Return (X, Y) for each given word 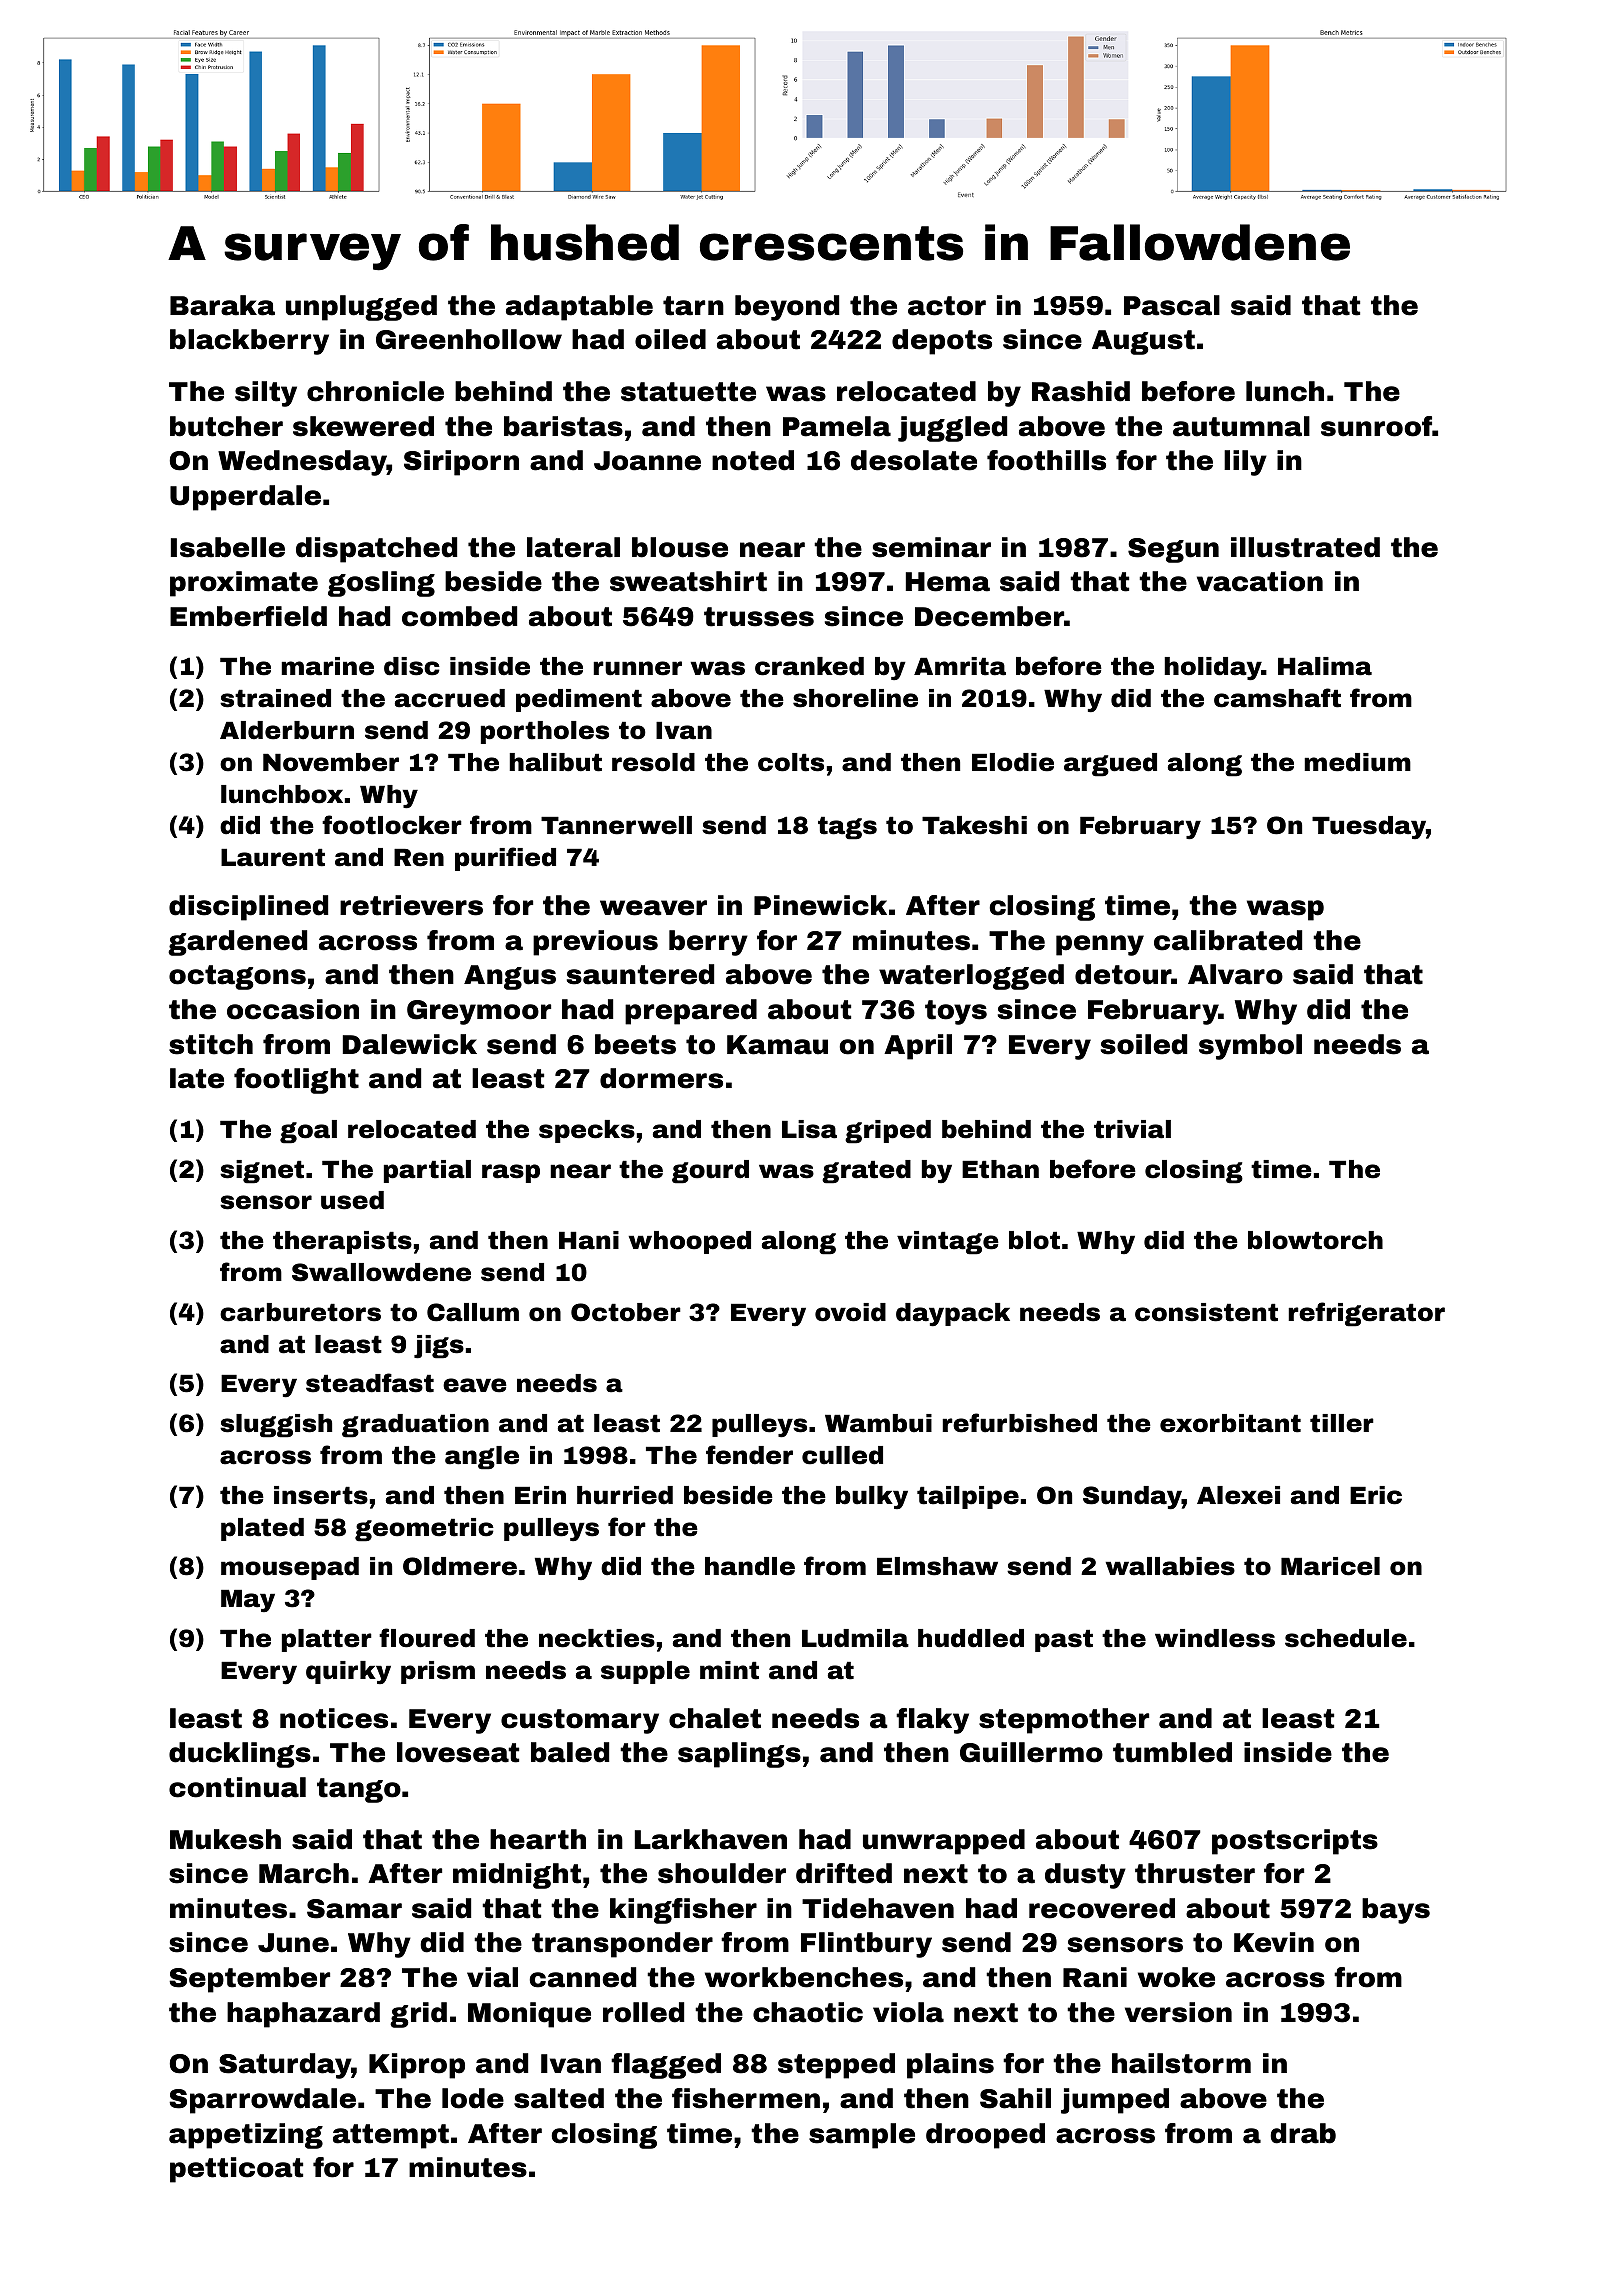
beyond (787, 308)
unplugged (361, 308)
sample (862, 2136)
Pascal (1172, 305)
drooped (985, 2136)
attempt (391, 2136)
